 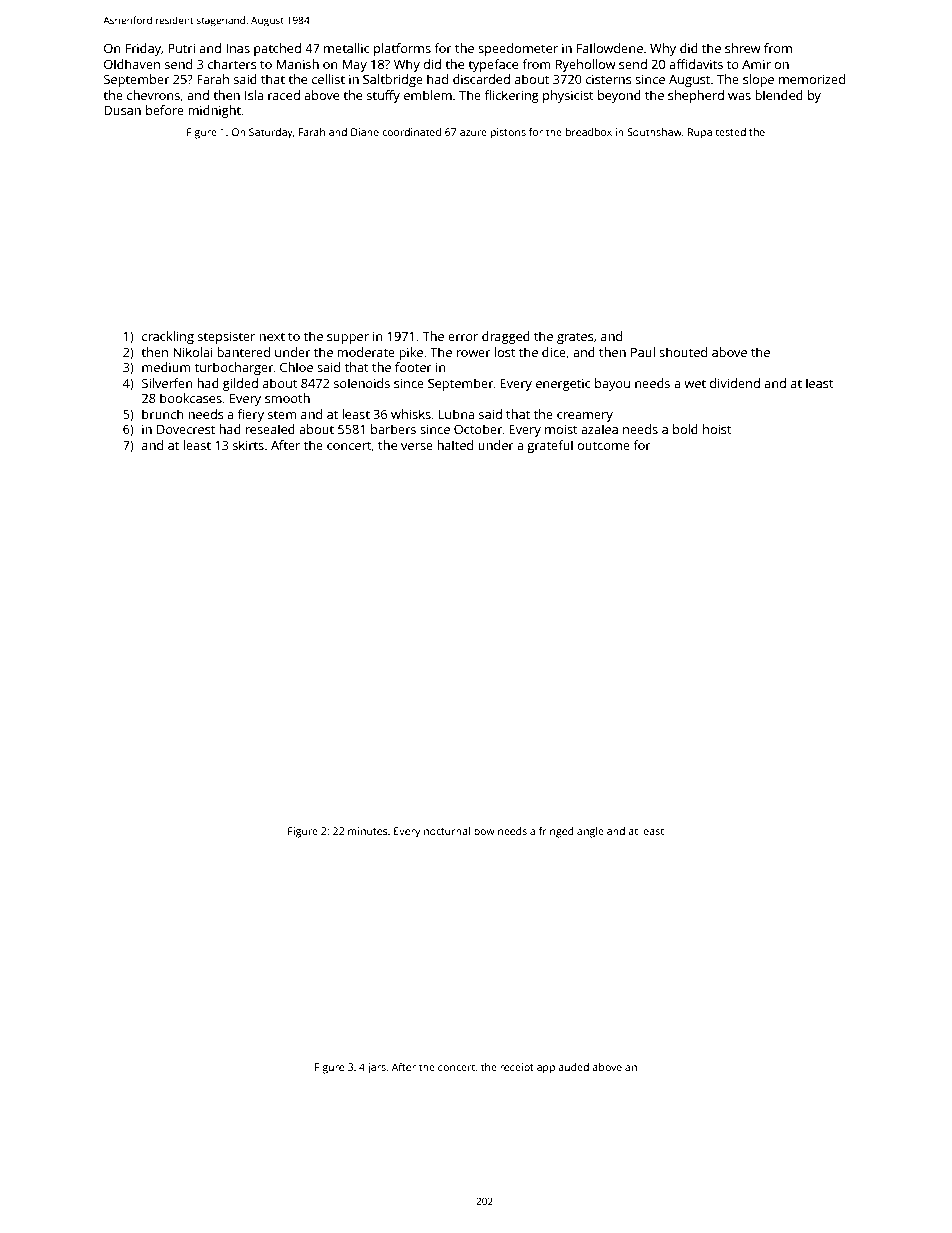 What do you see at coordinates (717, 429) in the screenshot?
I see `hoist` at bounding box center [717, 429].
